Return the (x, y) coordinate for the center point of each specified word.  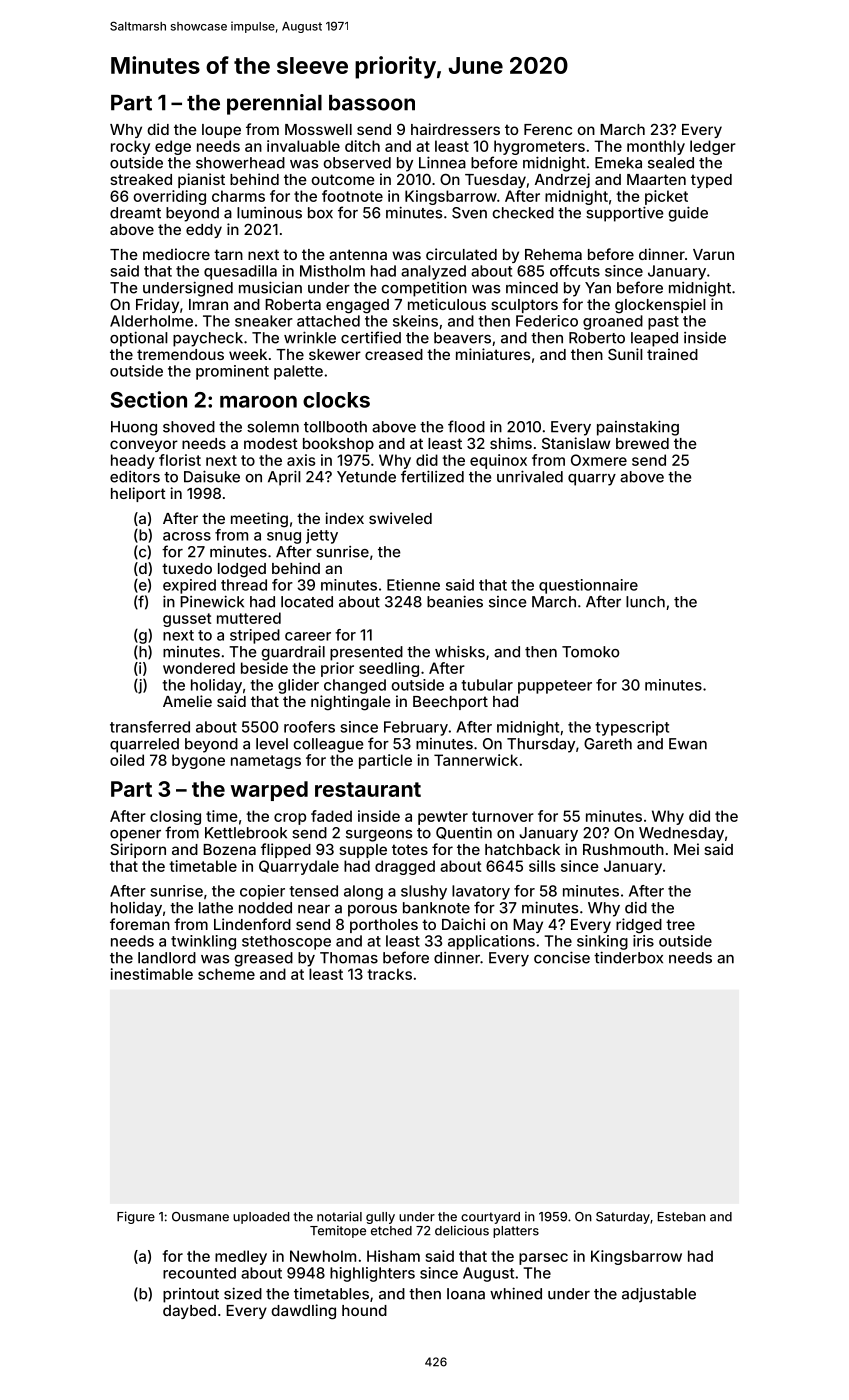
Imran (208, 304)
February (416, 728)
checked (523, 213)
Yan (598, 288)
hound (364, 1310)
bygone (198, 761)
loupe (221, 131)
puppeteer (555, 687)
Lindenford (252, 924)
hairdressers (455, 129)
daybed (189, 1312)
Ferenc (548, 129)
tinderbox (628, 957)
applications (491, 942)
